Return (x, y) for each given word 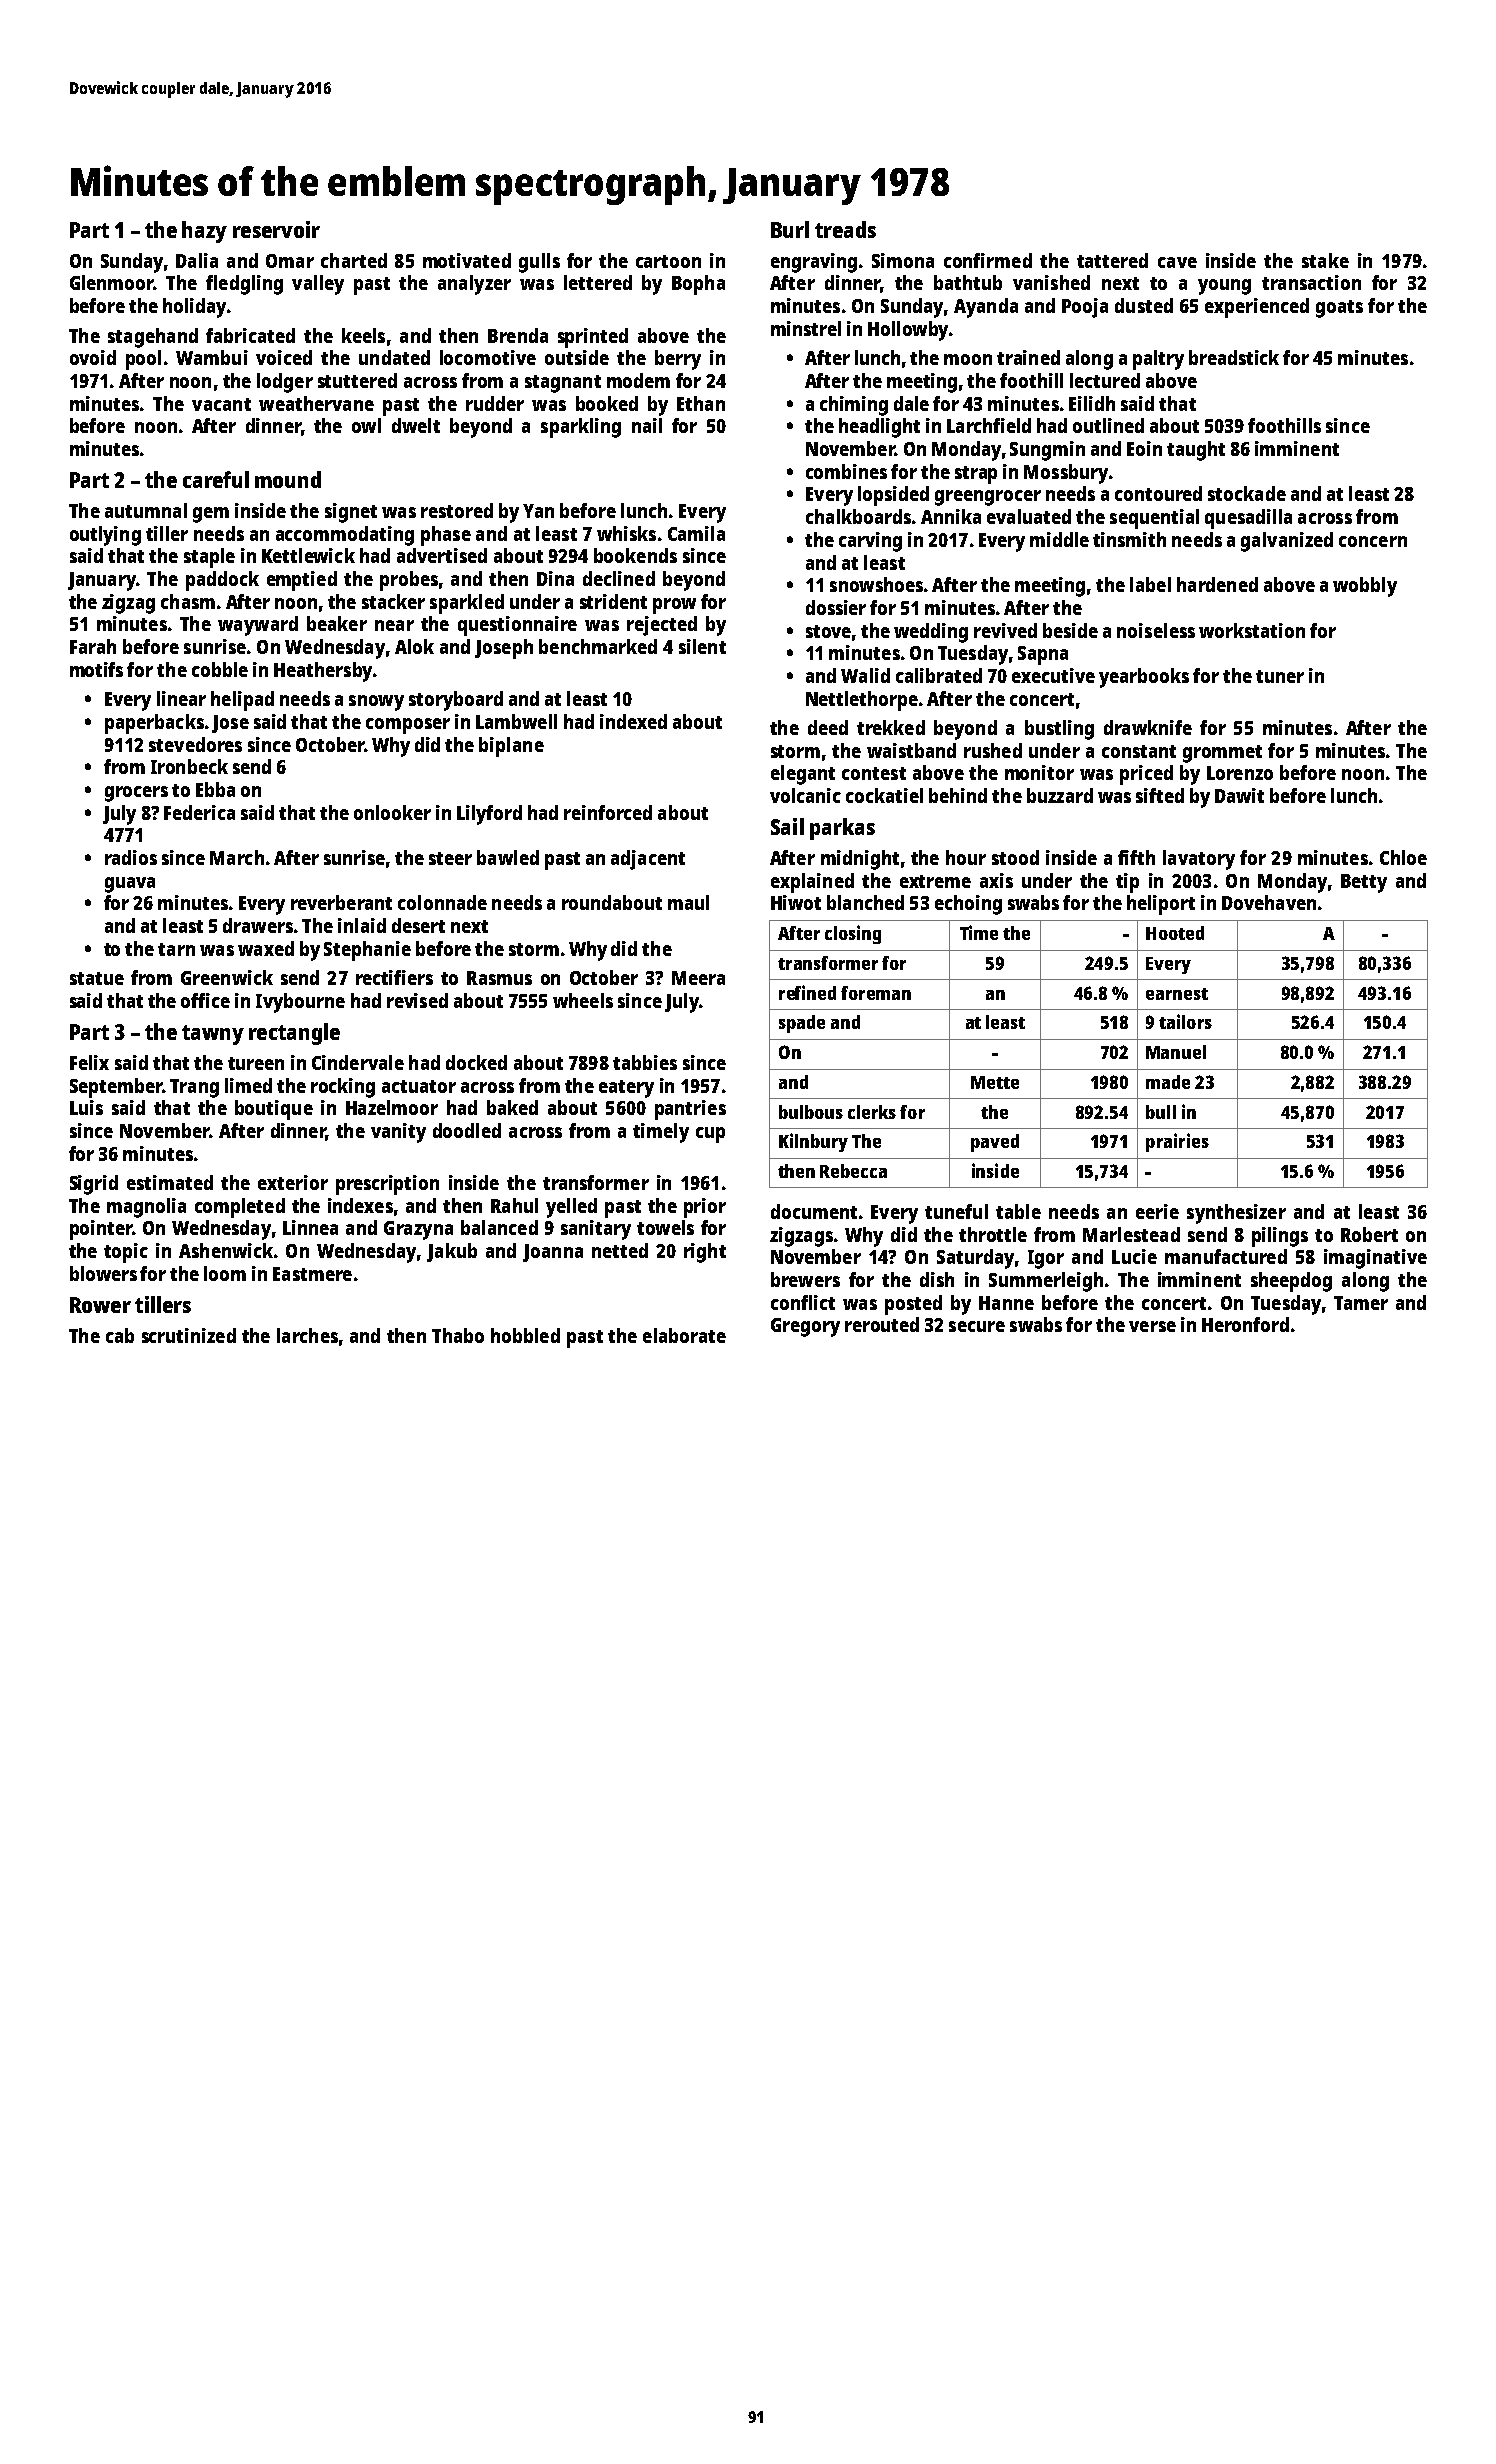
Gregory (805, 1327)
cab (120, 1335)
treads (845, 229)
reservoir (276, 229)
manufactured (1226, 1256)
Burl (790, 229)
